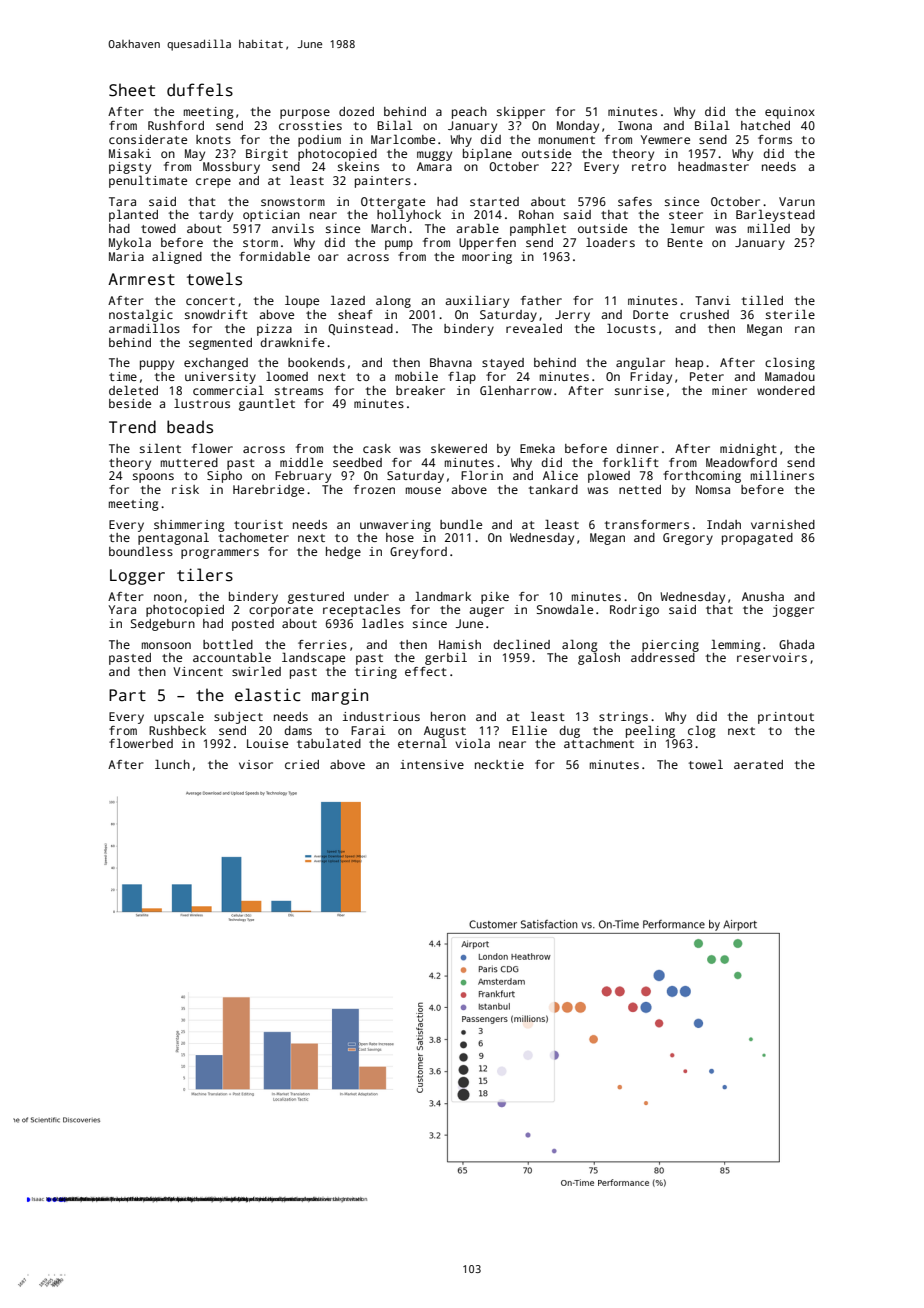  Describe the element at coordinates (381, 716) in the screenshot. I see `industrious` at that location.
